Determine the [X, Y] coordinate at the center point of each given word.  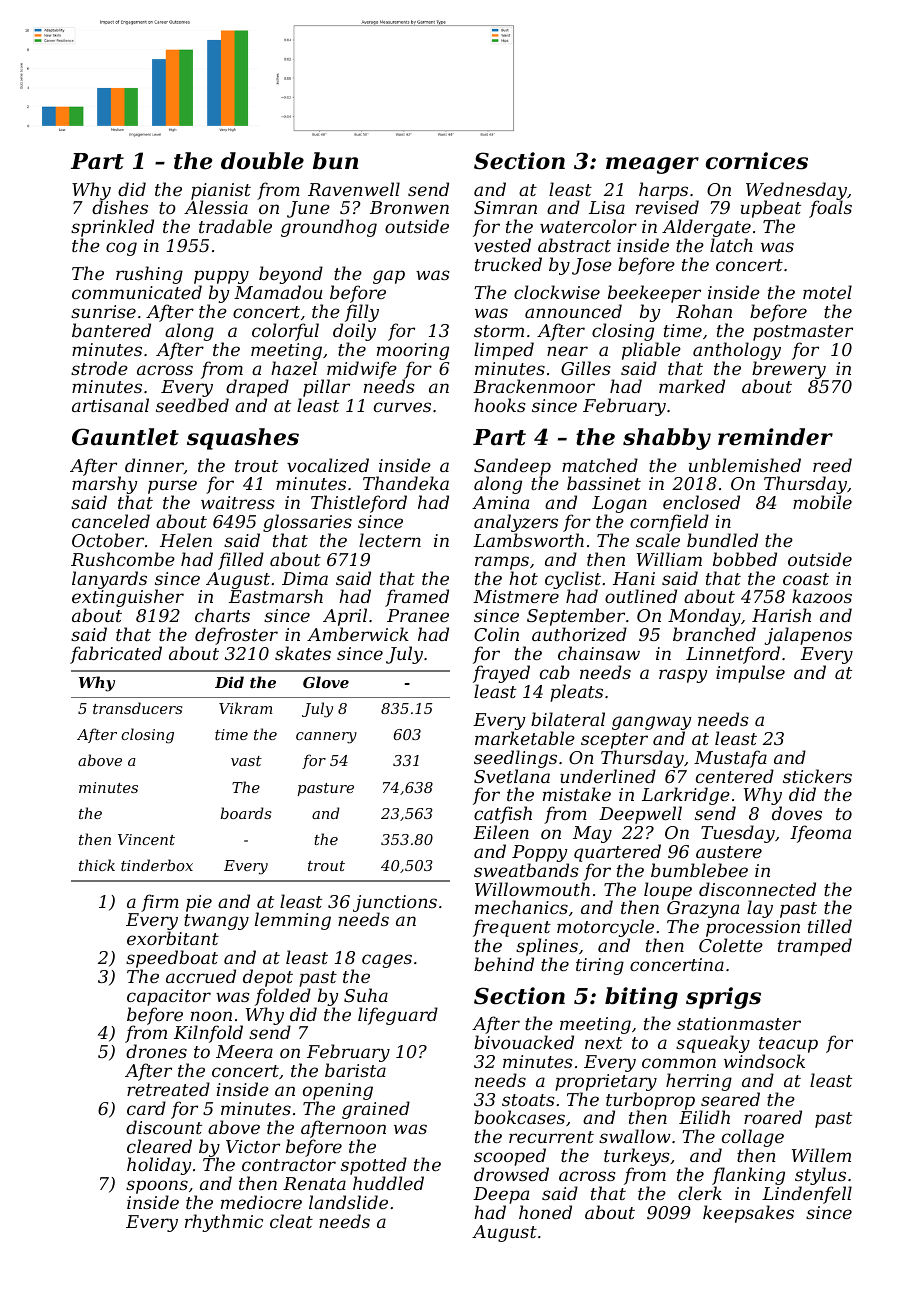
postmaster [803, 333]
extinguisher [128, 599]
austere [729, 852]
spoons [157, 1187]
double [262, 161]
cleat [291, 1221]
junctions [395, 904]
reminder [775, 437]
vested [502, 245]
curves [402, 407]
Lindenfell [807, 1195]
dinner [154, 466]
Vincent [146, 839]
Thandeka [406, 483]
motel [827, 292]
